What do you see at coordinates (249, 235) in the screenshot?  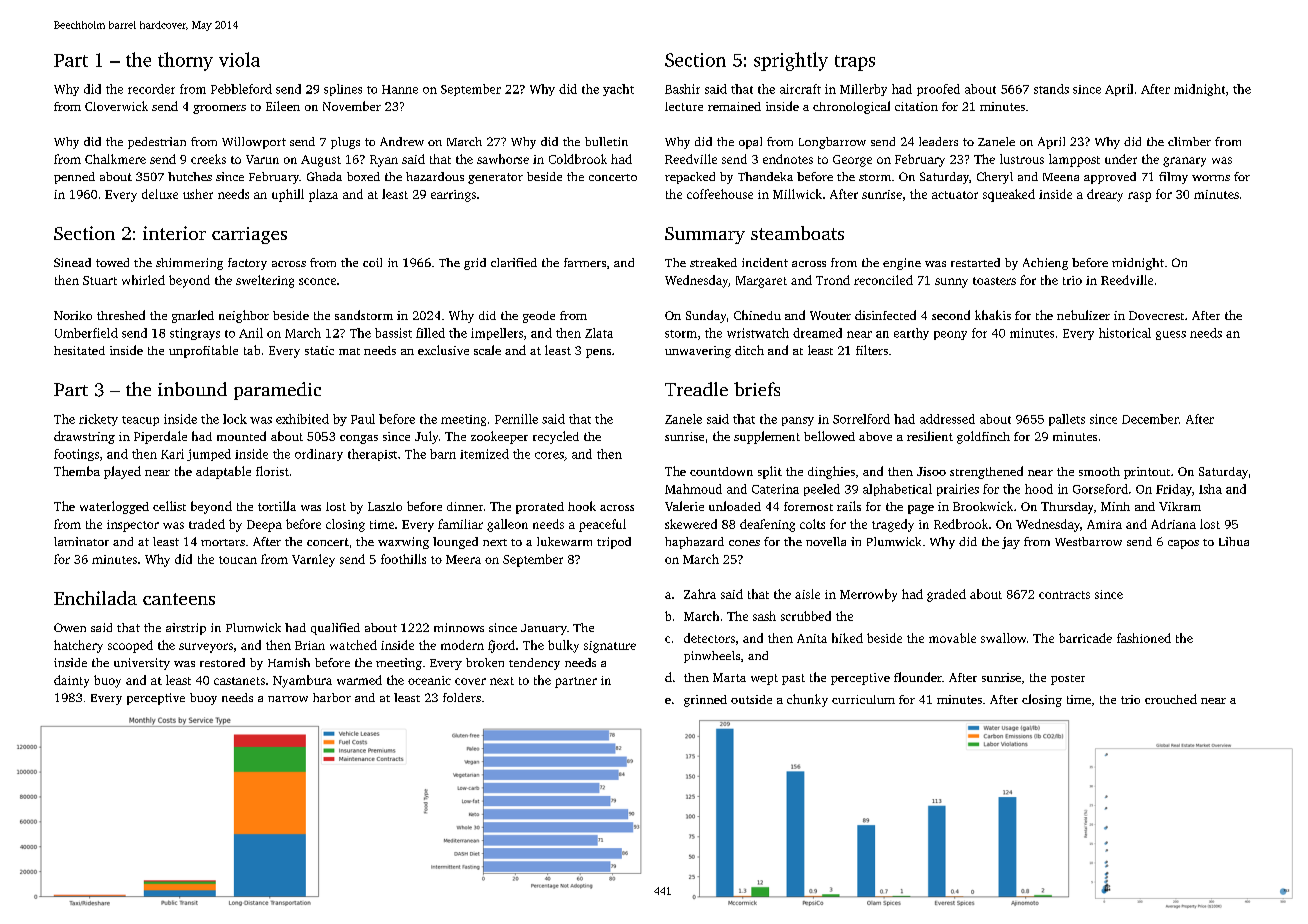 I see `carriages` at bounding box center [249, 235].
